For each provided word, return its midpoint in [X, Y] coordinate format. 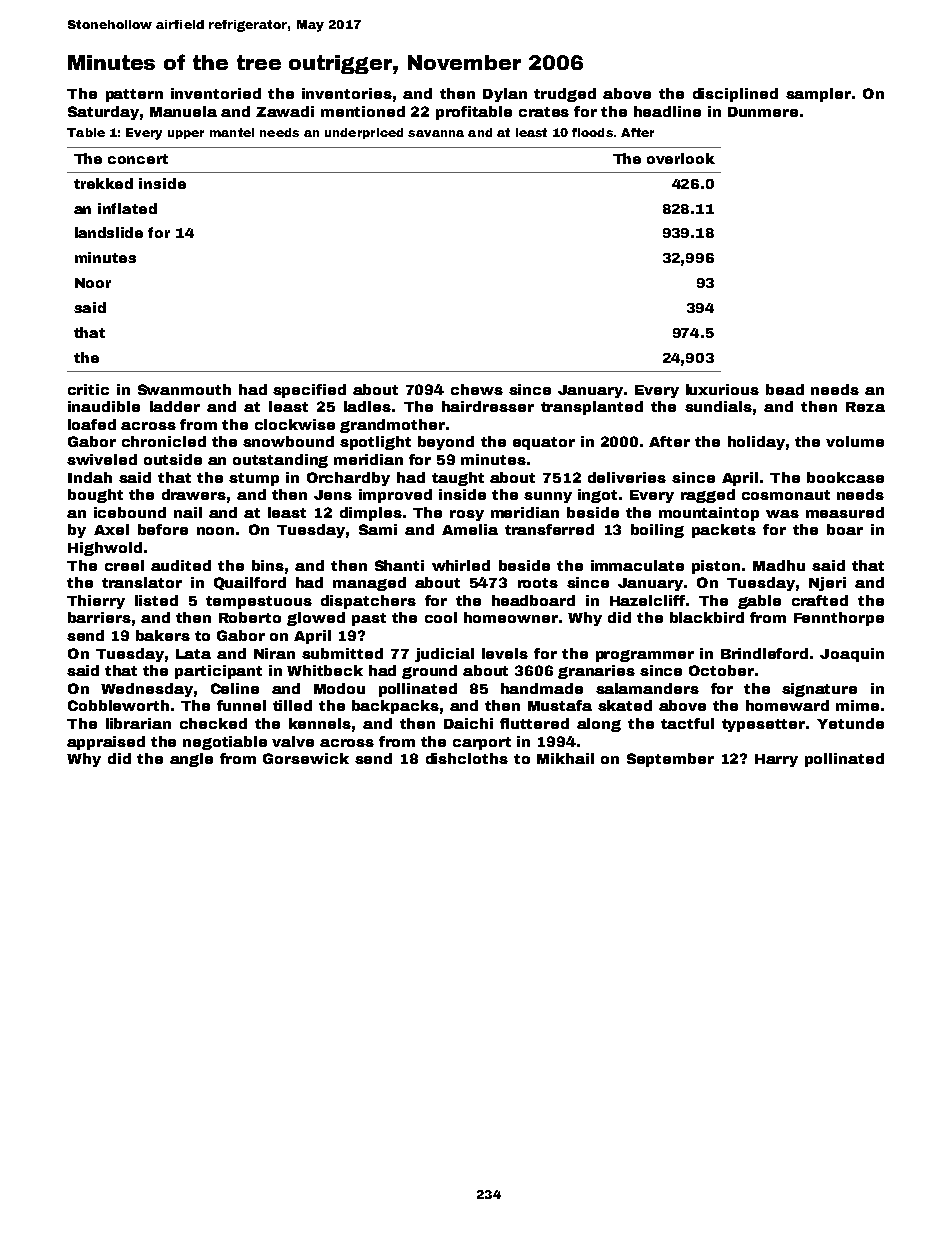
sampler [818, 95]
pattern [134, 95]
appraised [106, 743]
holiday [756, 443]
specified [309, 391]
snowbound [288, 441]
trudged [565, 95]
